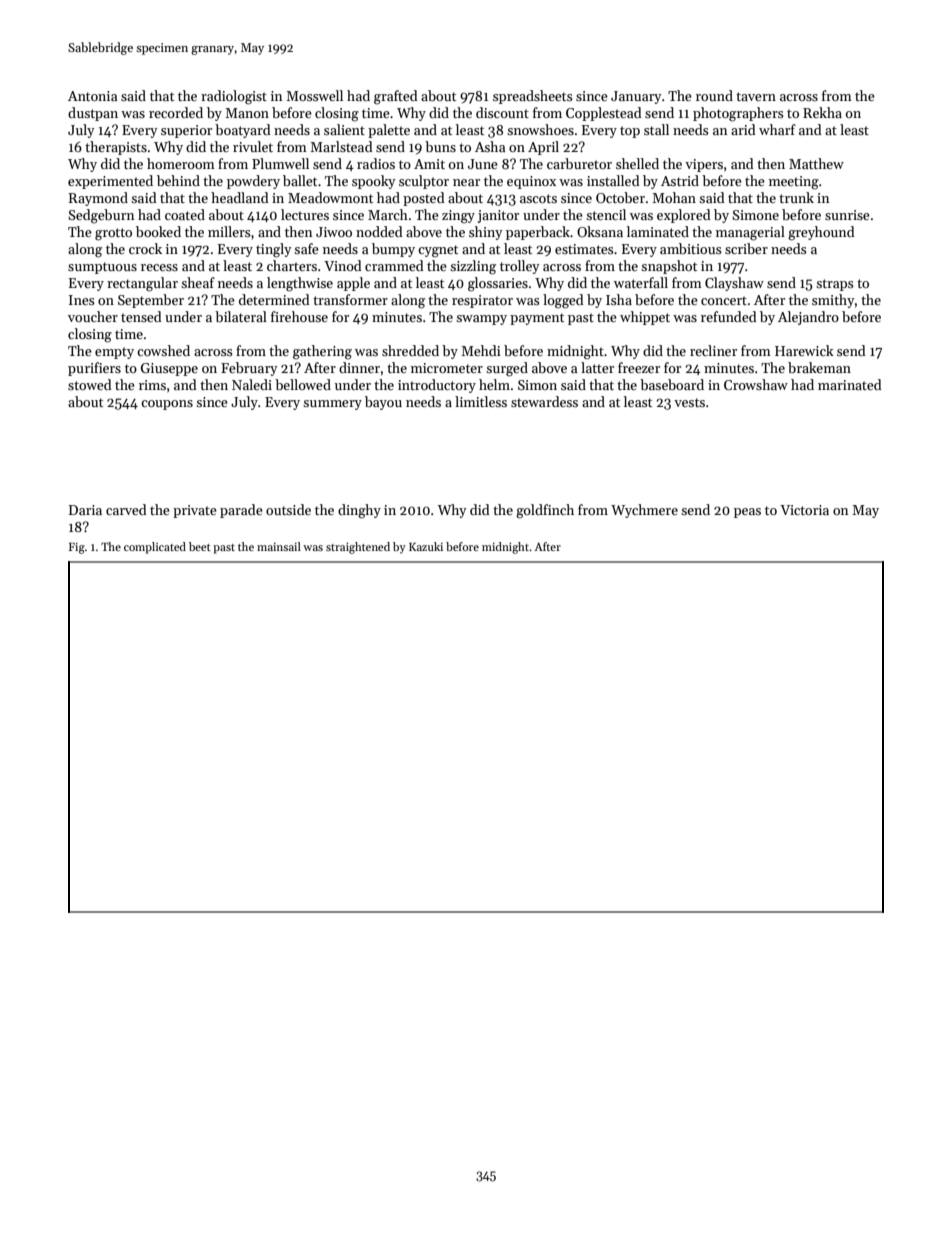 This screenshot has height=1233, width=952. Describe the element at coordinates (77, 548) in the screenshot. I see `Fig` at that location.
